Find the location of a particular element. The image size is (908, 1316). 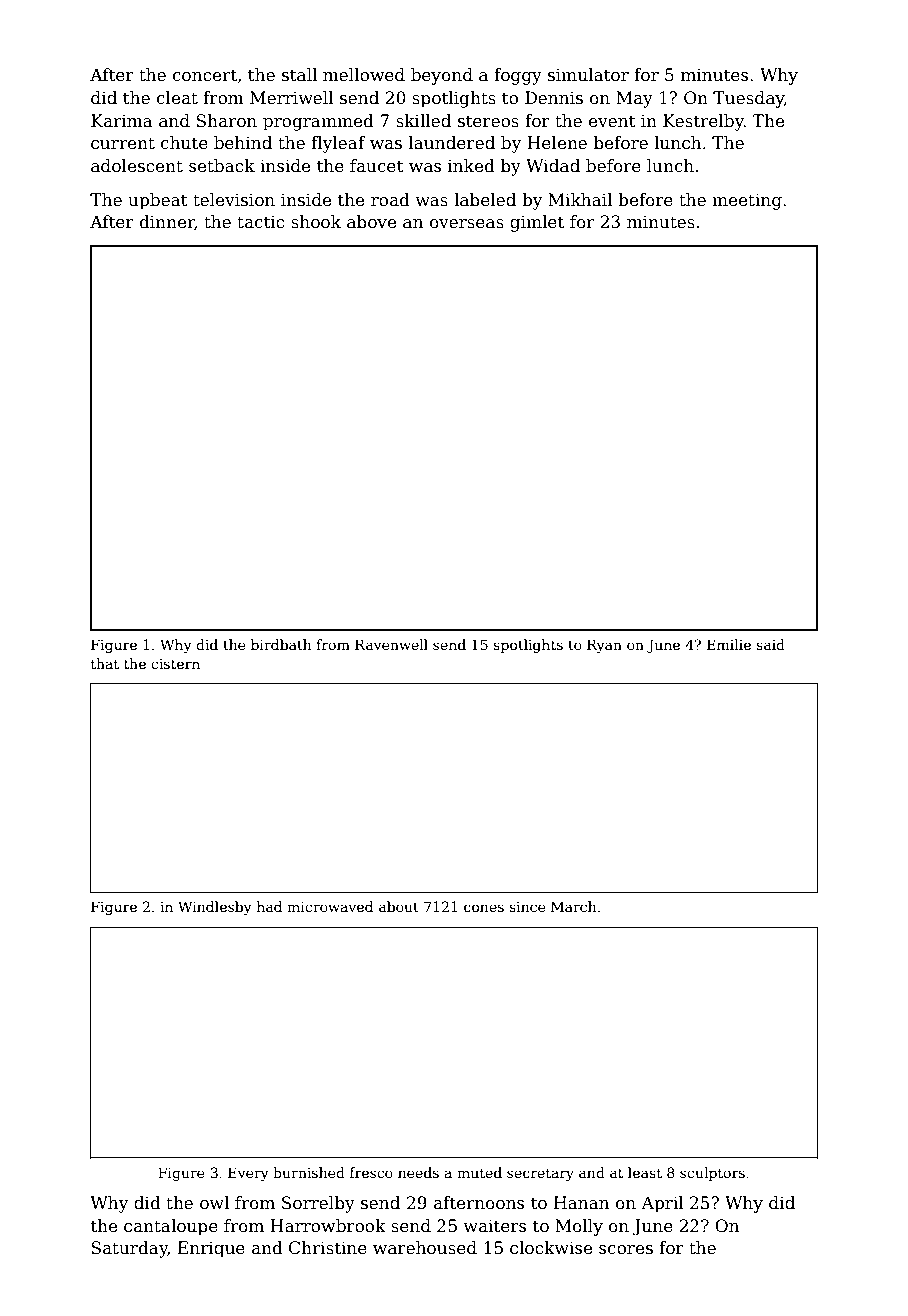

that is located at coordinates (105, 663).
